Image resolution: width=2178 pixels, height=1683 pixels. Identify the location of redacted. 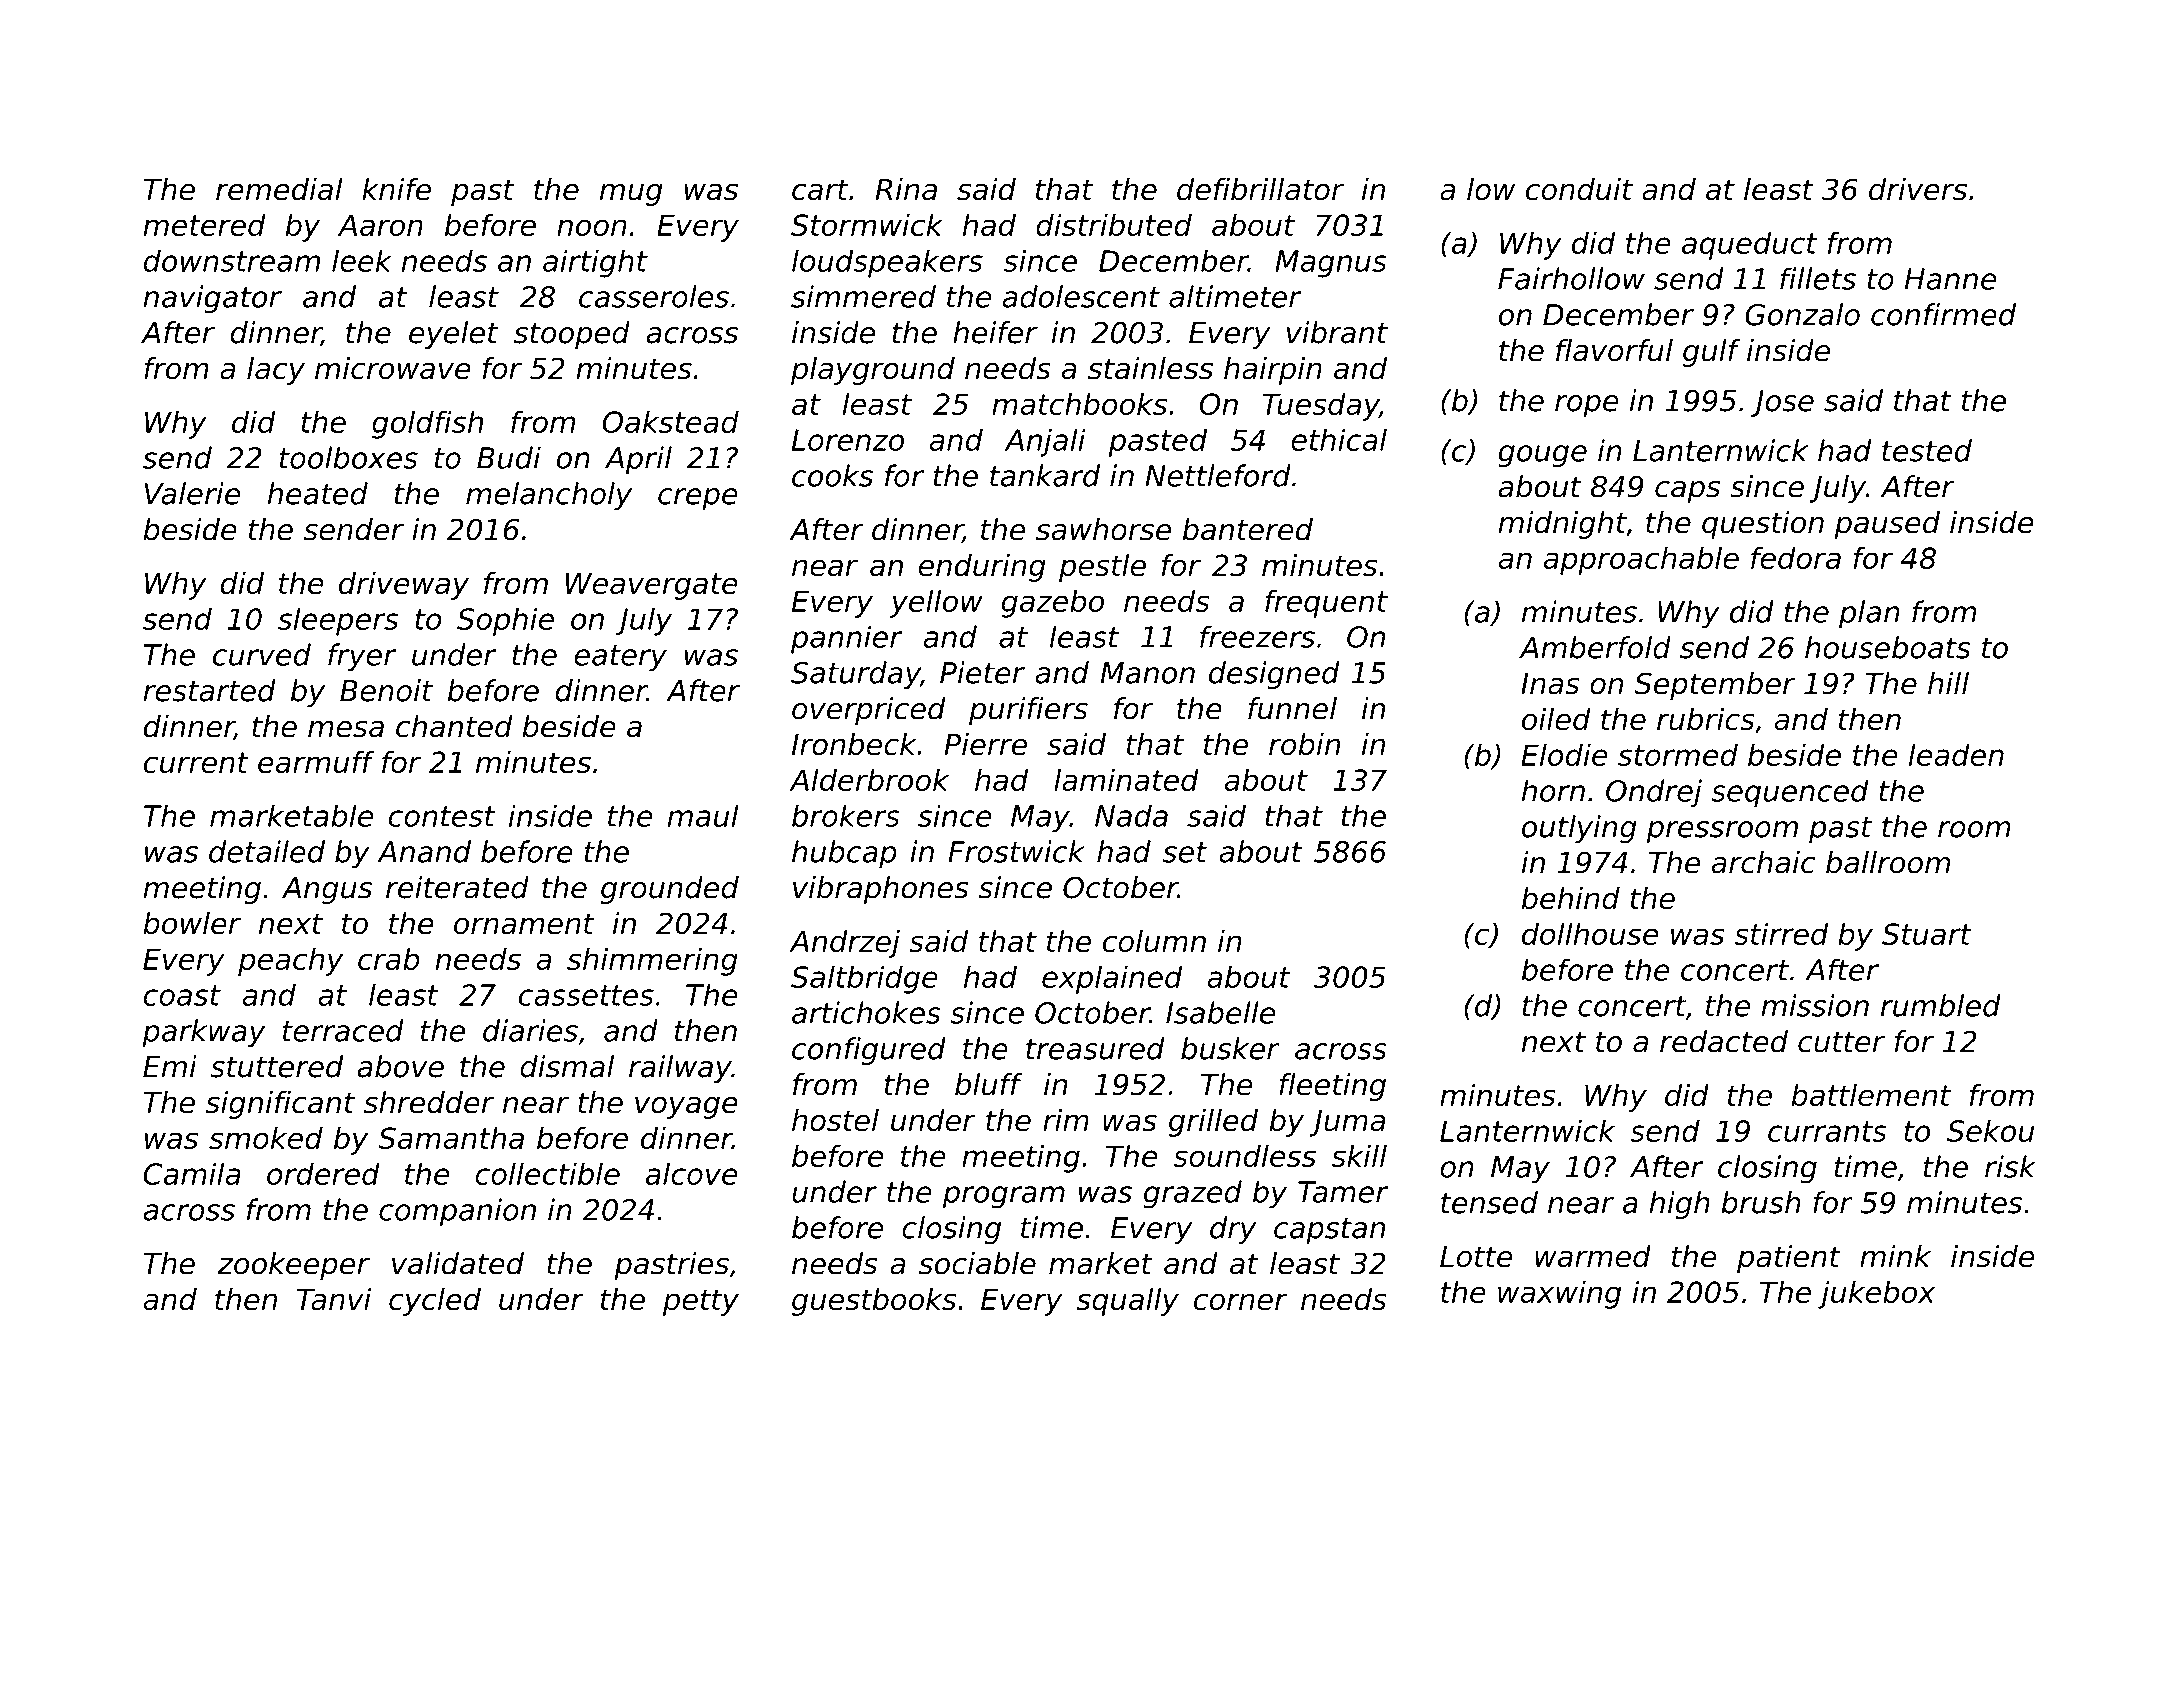
(1724, 1041).
